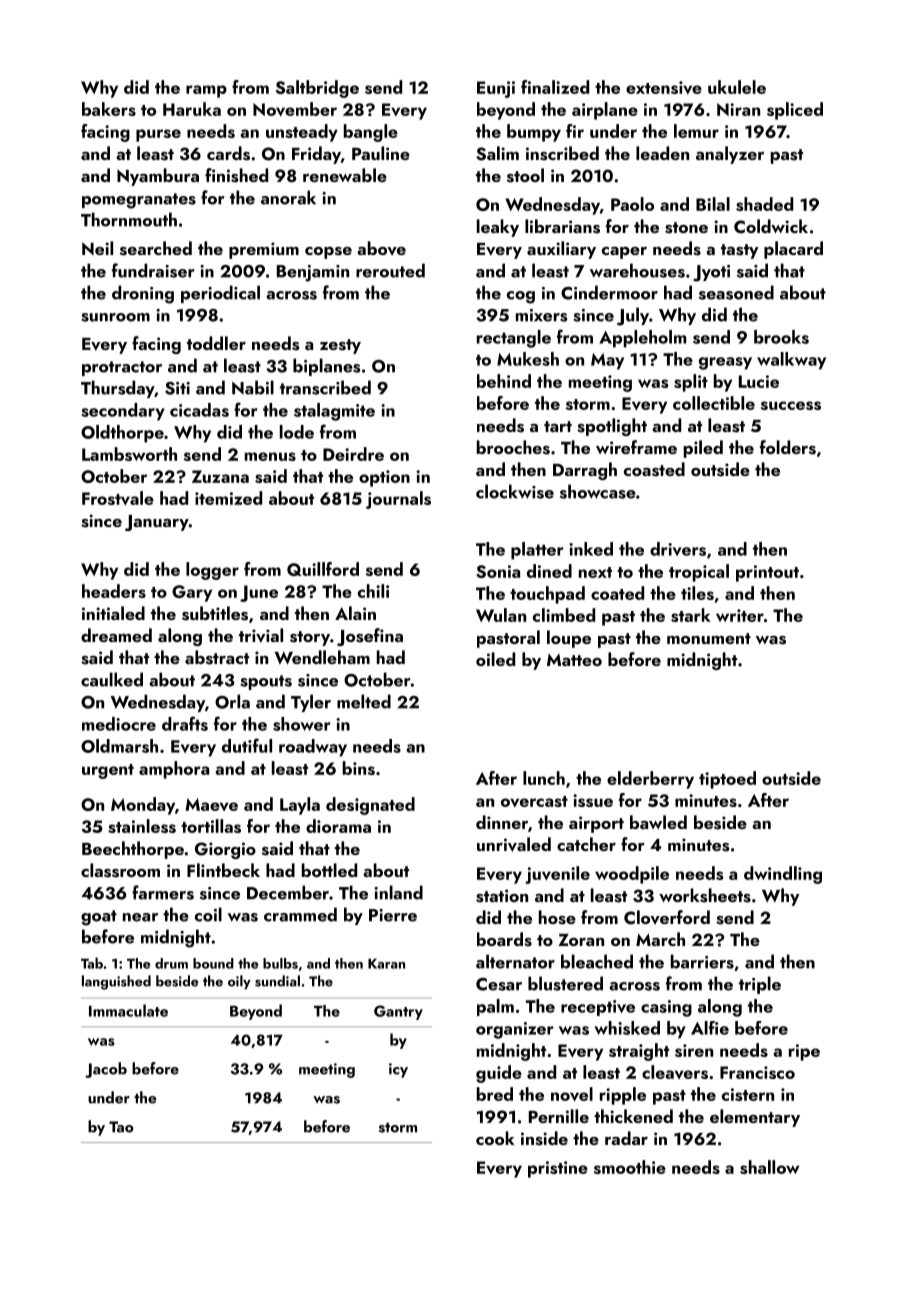 This screenshot has width=908, height=1316. I want to click on spliced, so click(795, 111).
